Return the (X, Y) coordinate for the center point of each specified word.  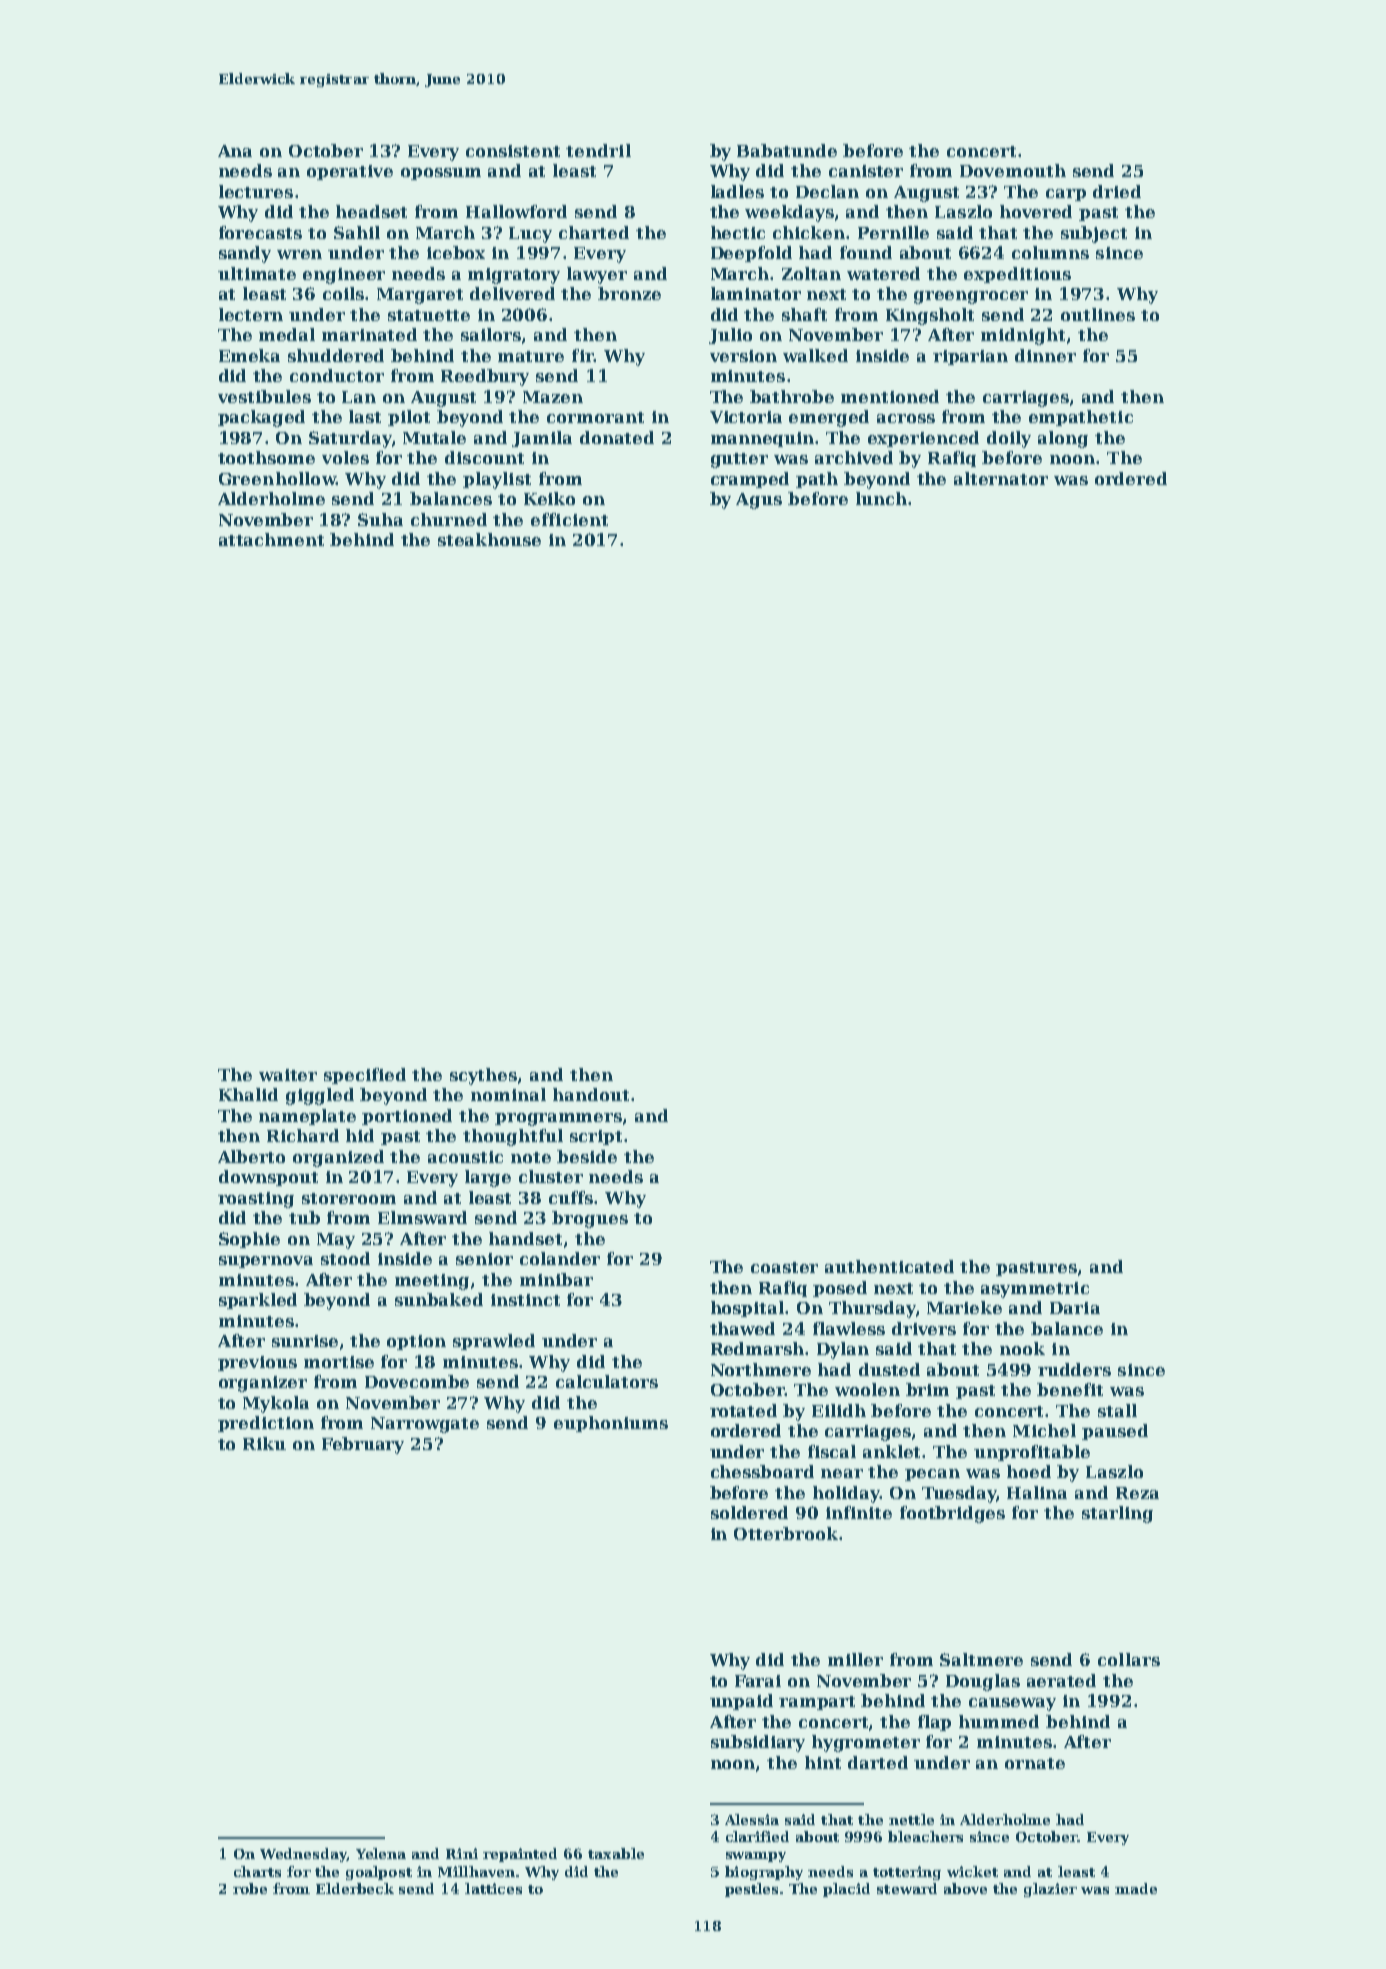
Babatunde (787, 150)
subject (1094, 234)
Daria (1075, 1308)
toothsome (266, 457)
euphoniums (611, 1424)
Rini (462, 1853)
